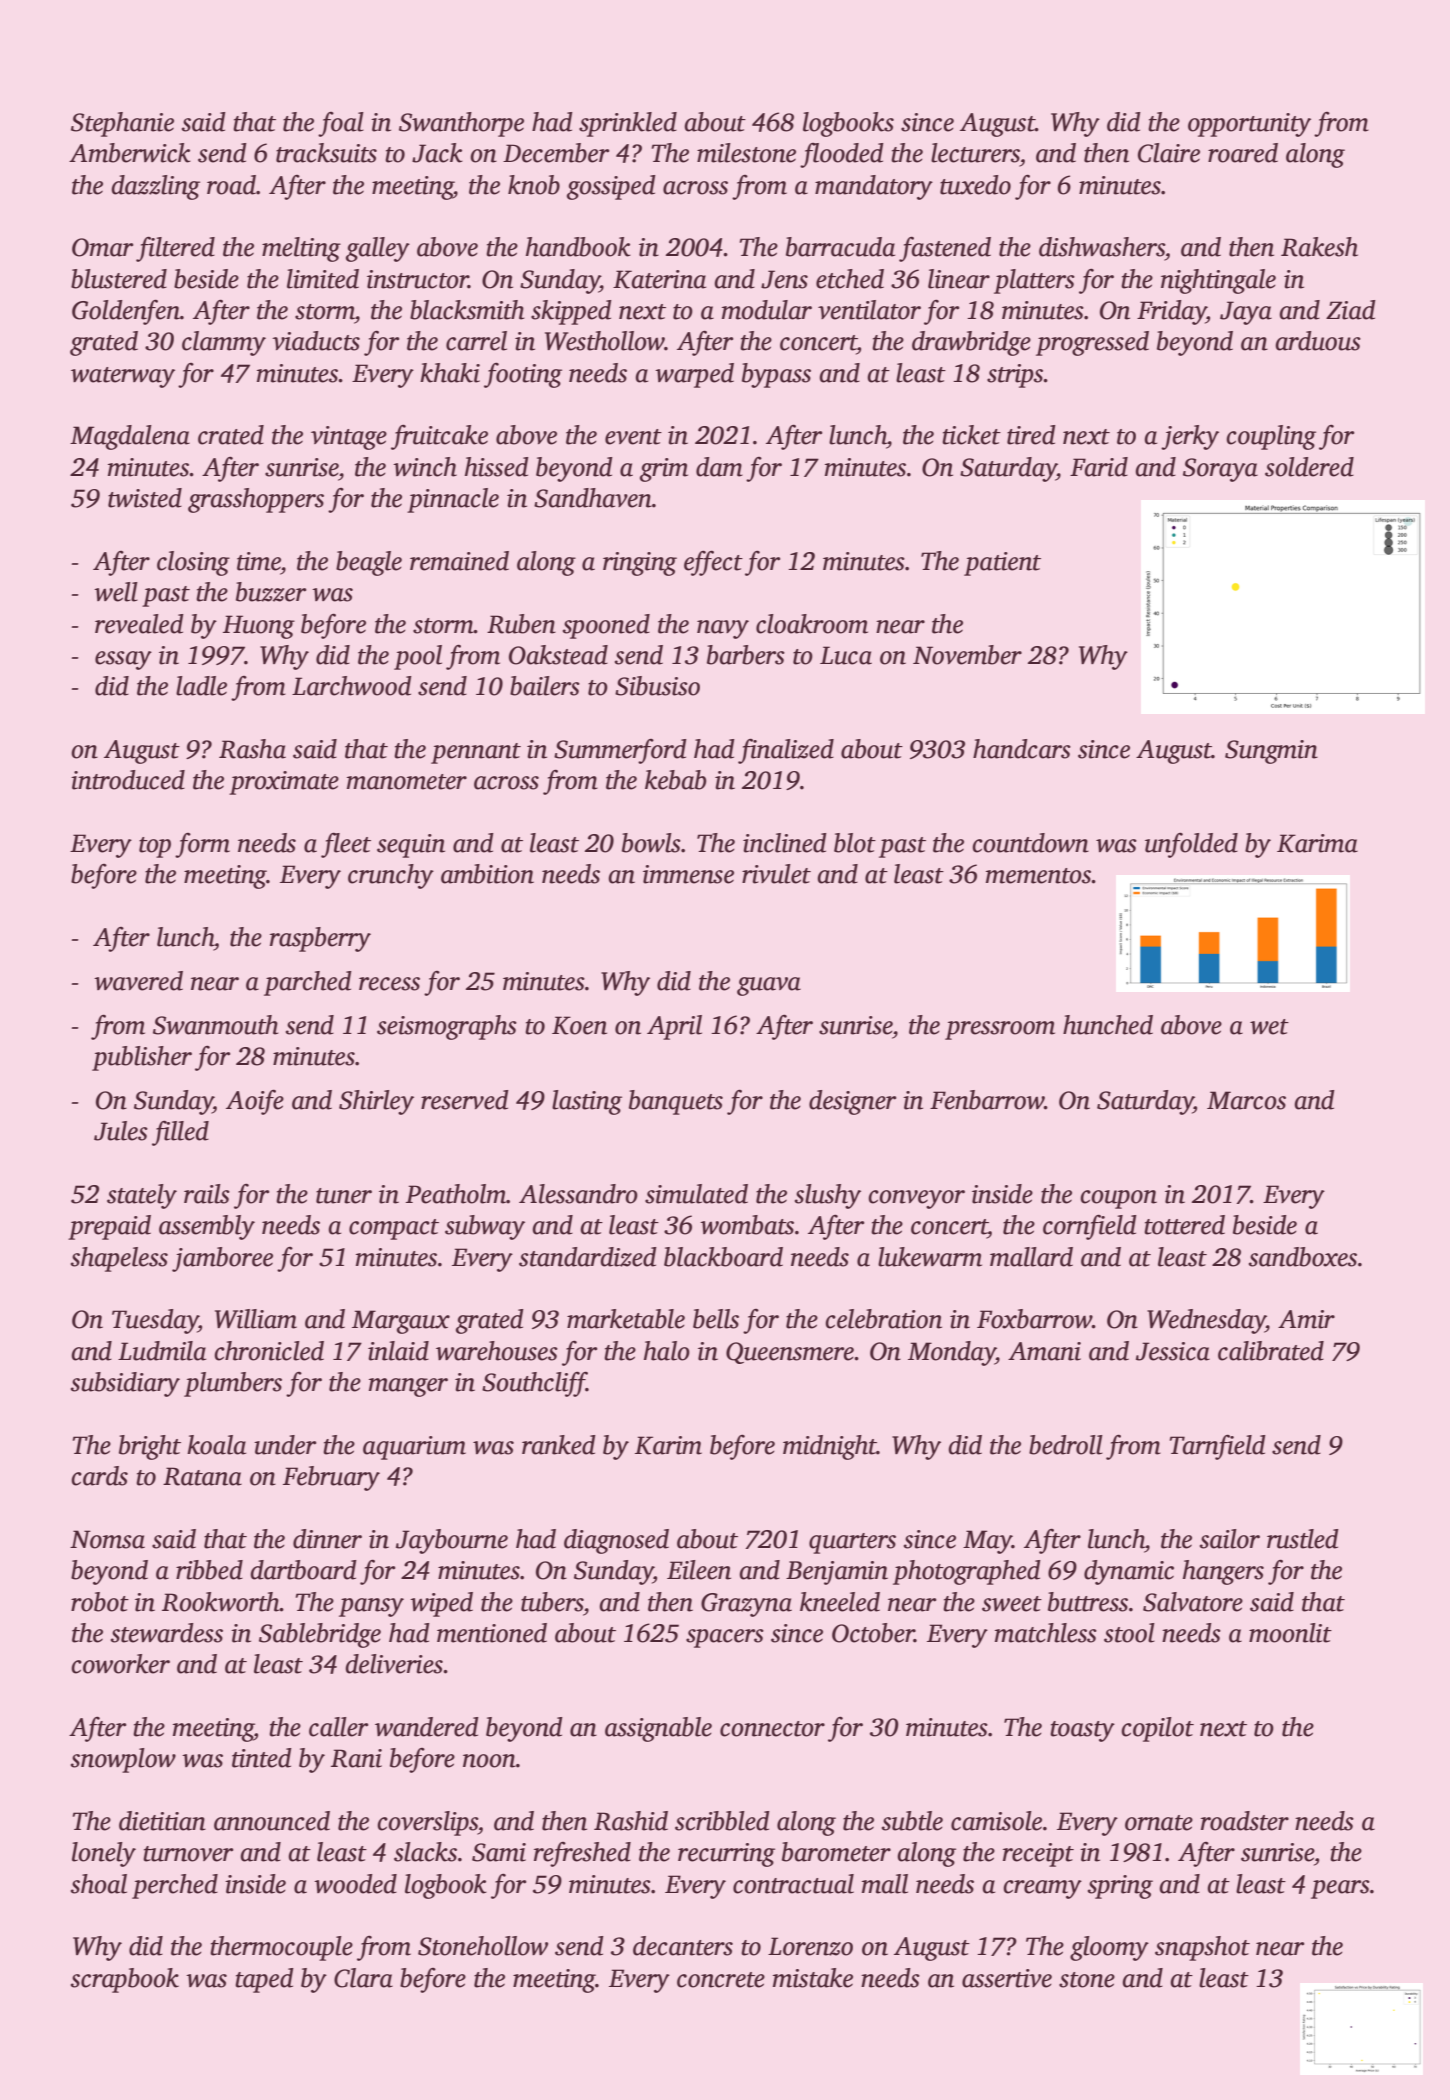  I want to click on coupon, so click(1118, 1199).
